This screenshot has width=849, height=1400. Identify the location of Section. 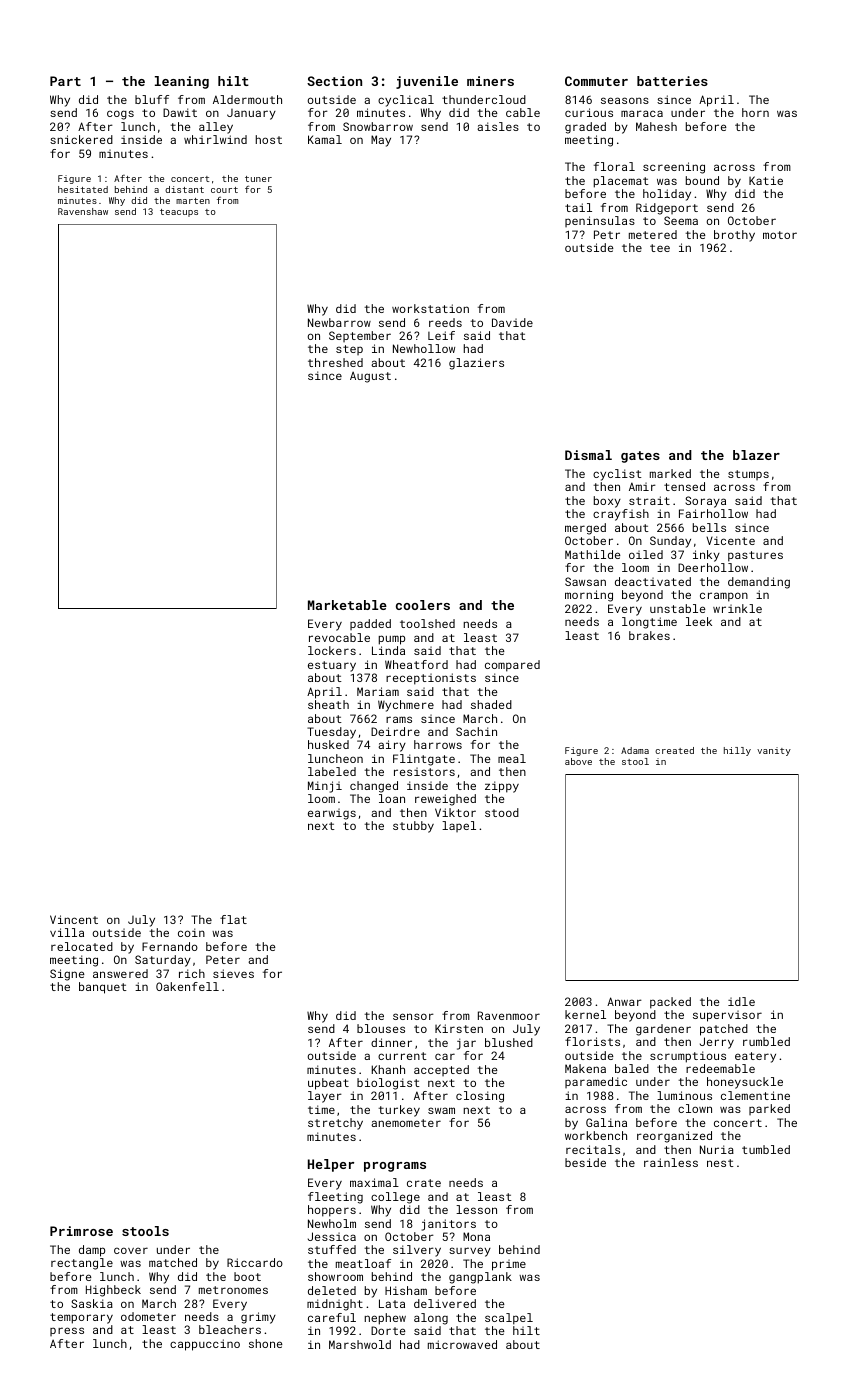
(334, 81).
